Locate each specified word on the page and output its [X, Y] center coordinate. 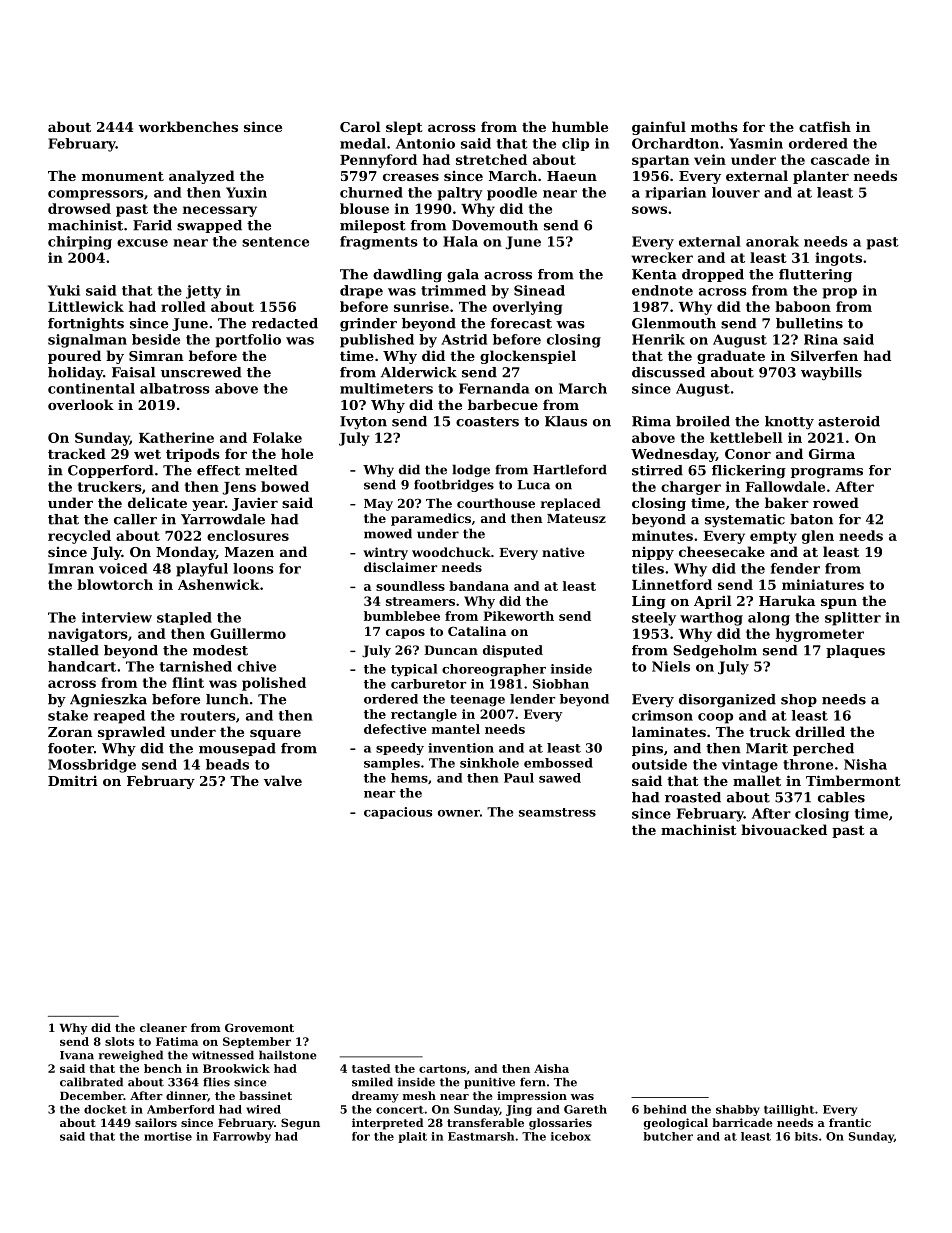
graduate [731, 357]
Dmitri [73, 780]
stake [68, 715]
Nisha [865, 764]
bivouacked [784, 829]
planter [821, 177]
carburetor [428, 684]
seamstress [557, 812]
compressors [96, 195]
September [257, 1042]
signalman [87, 341]
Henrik [658, 339]
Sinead [539, 290]
